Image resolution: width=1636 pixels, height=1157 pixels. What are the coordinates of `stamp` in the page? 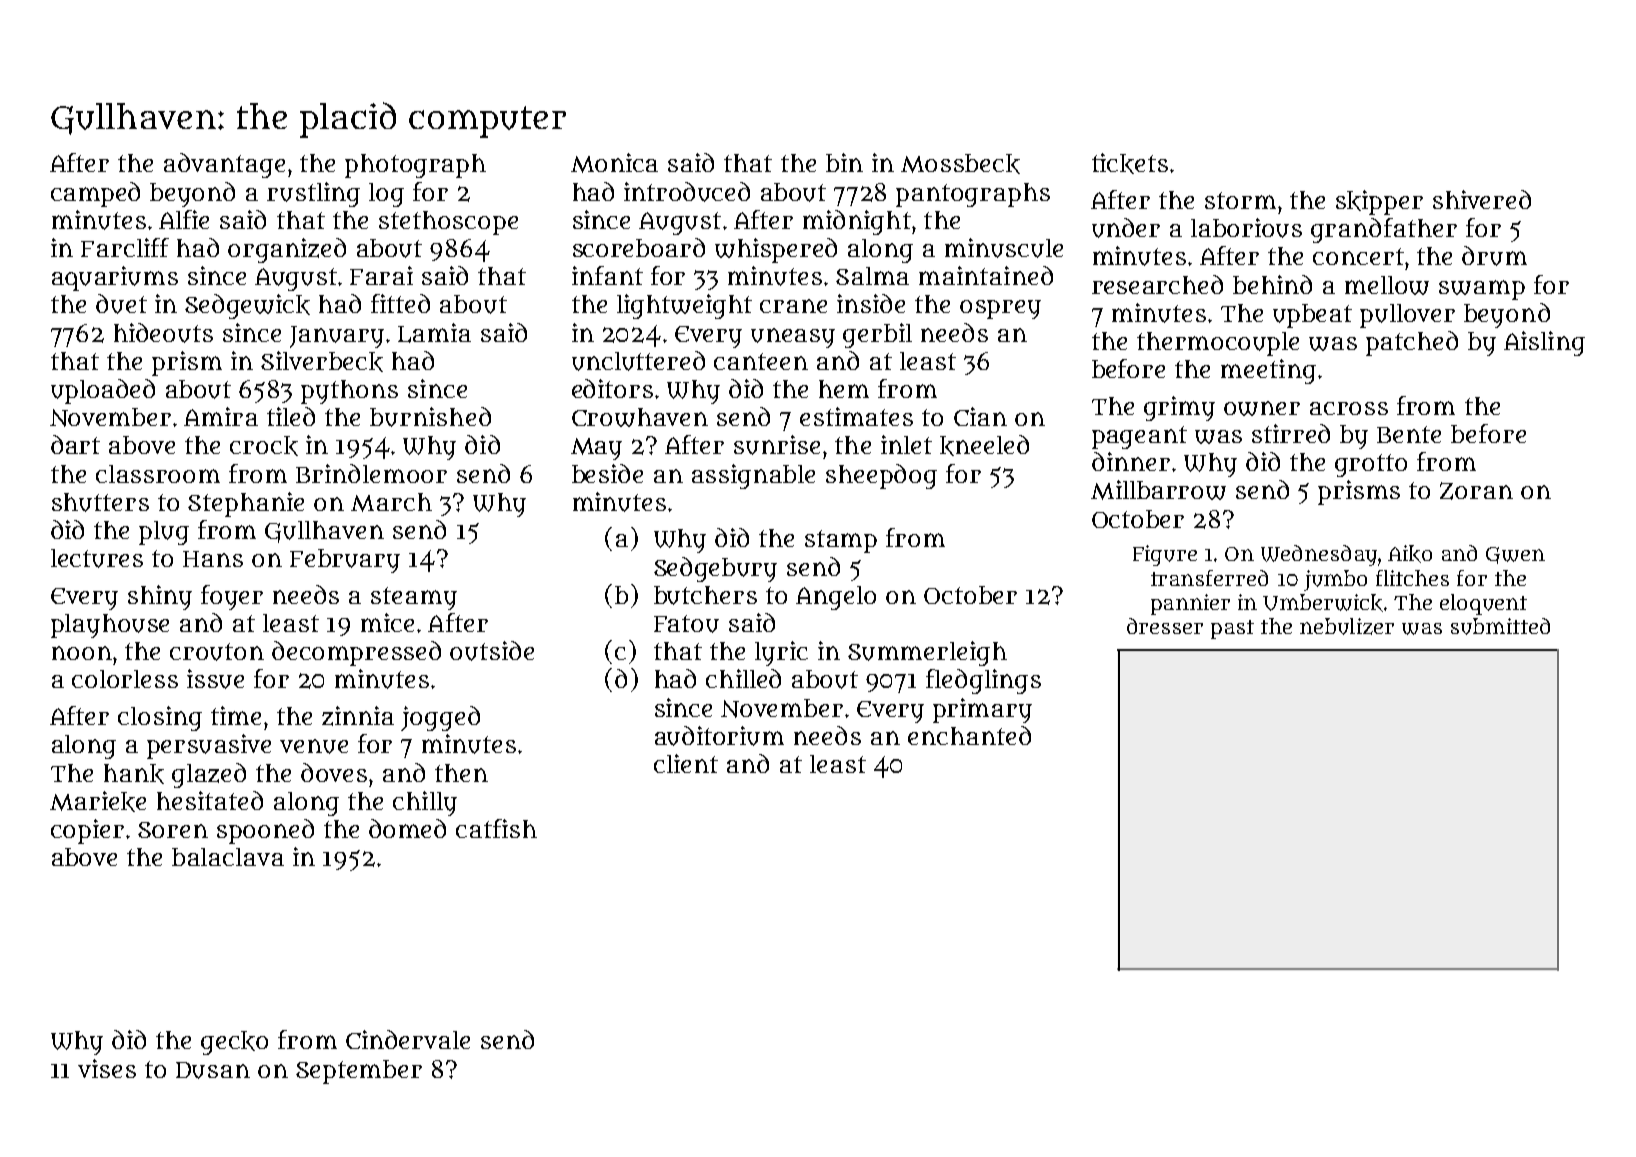 It's located at (841, 541).
